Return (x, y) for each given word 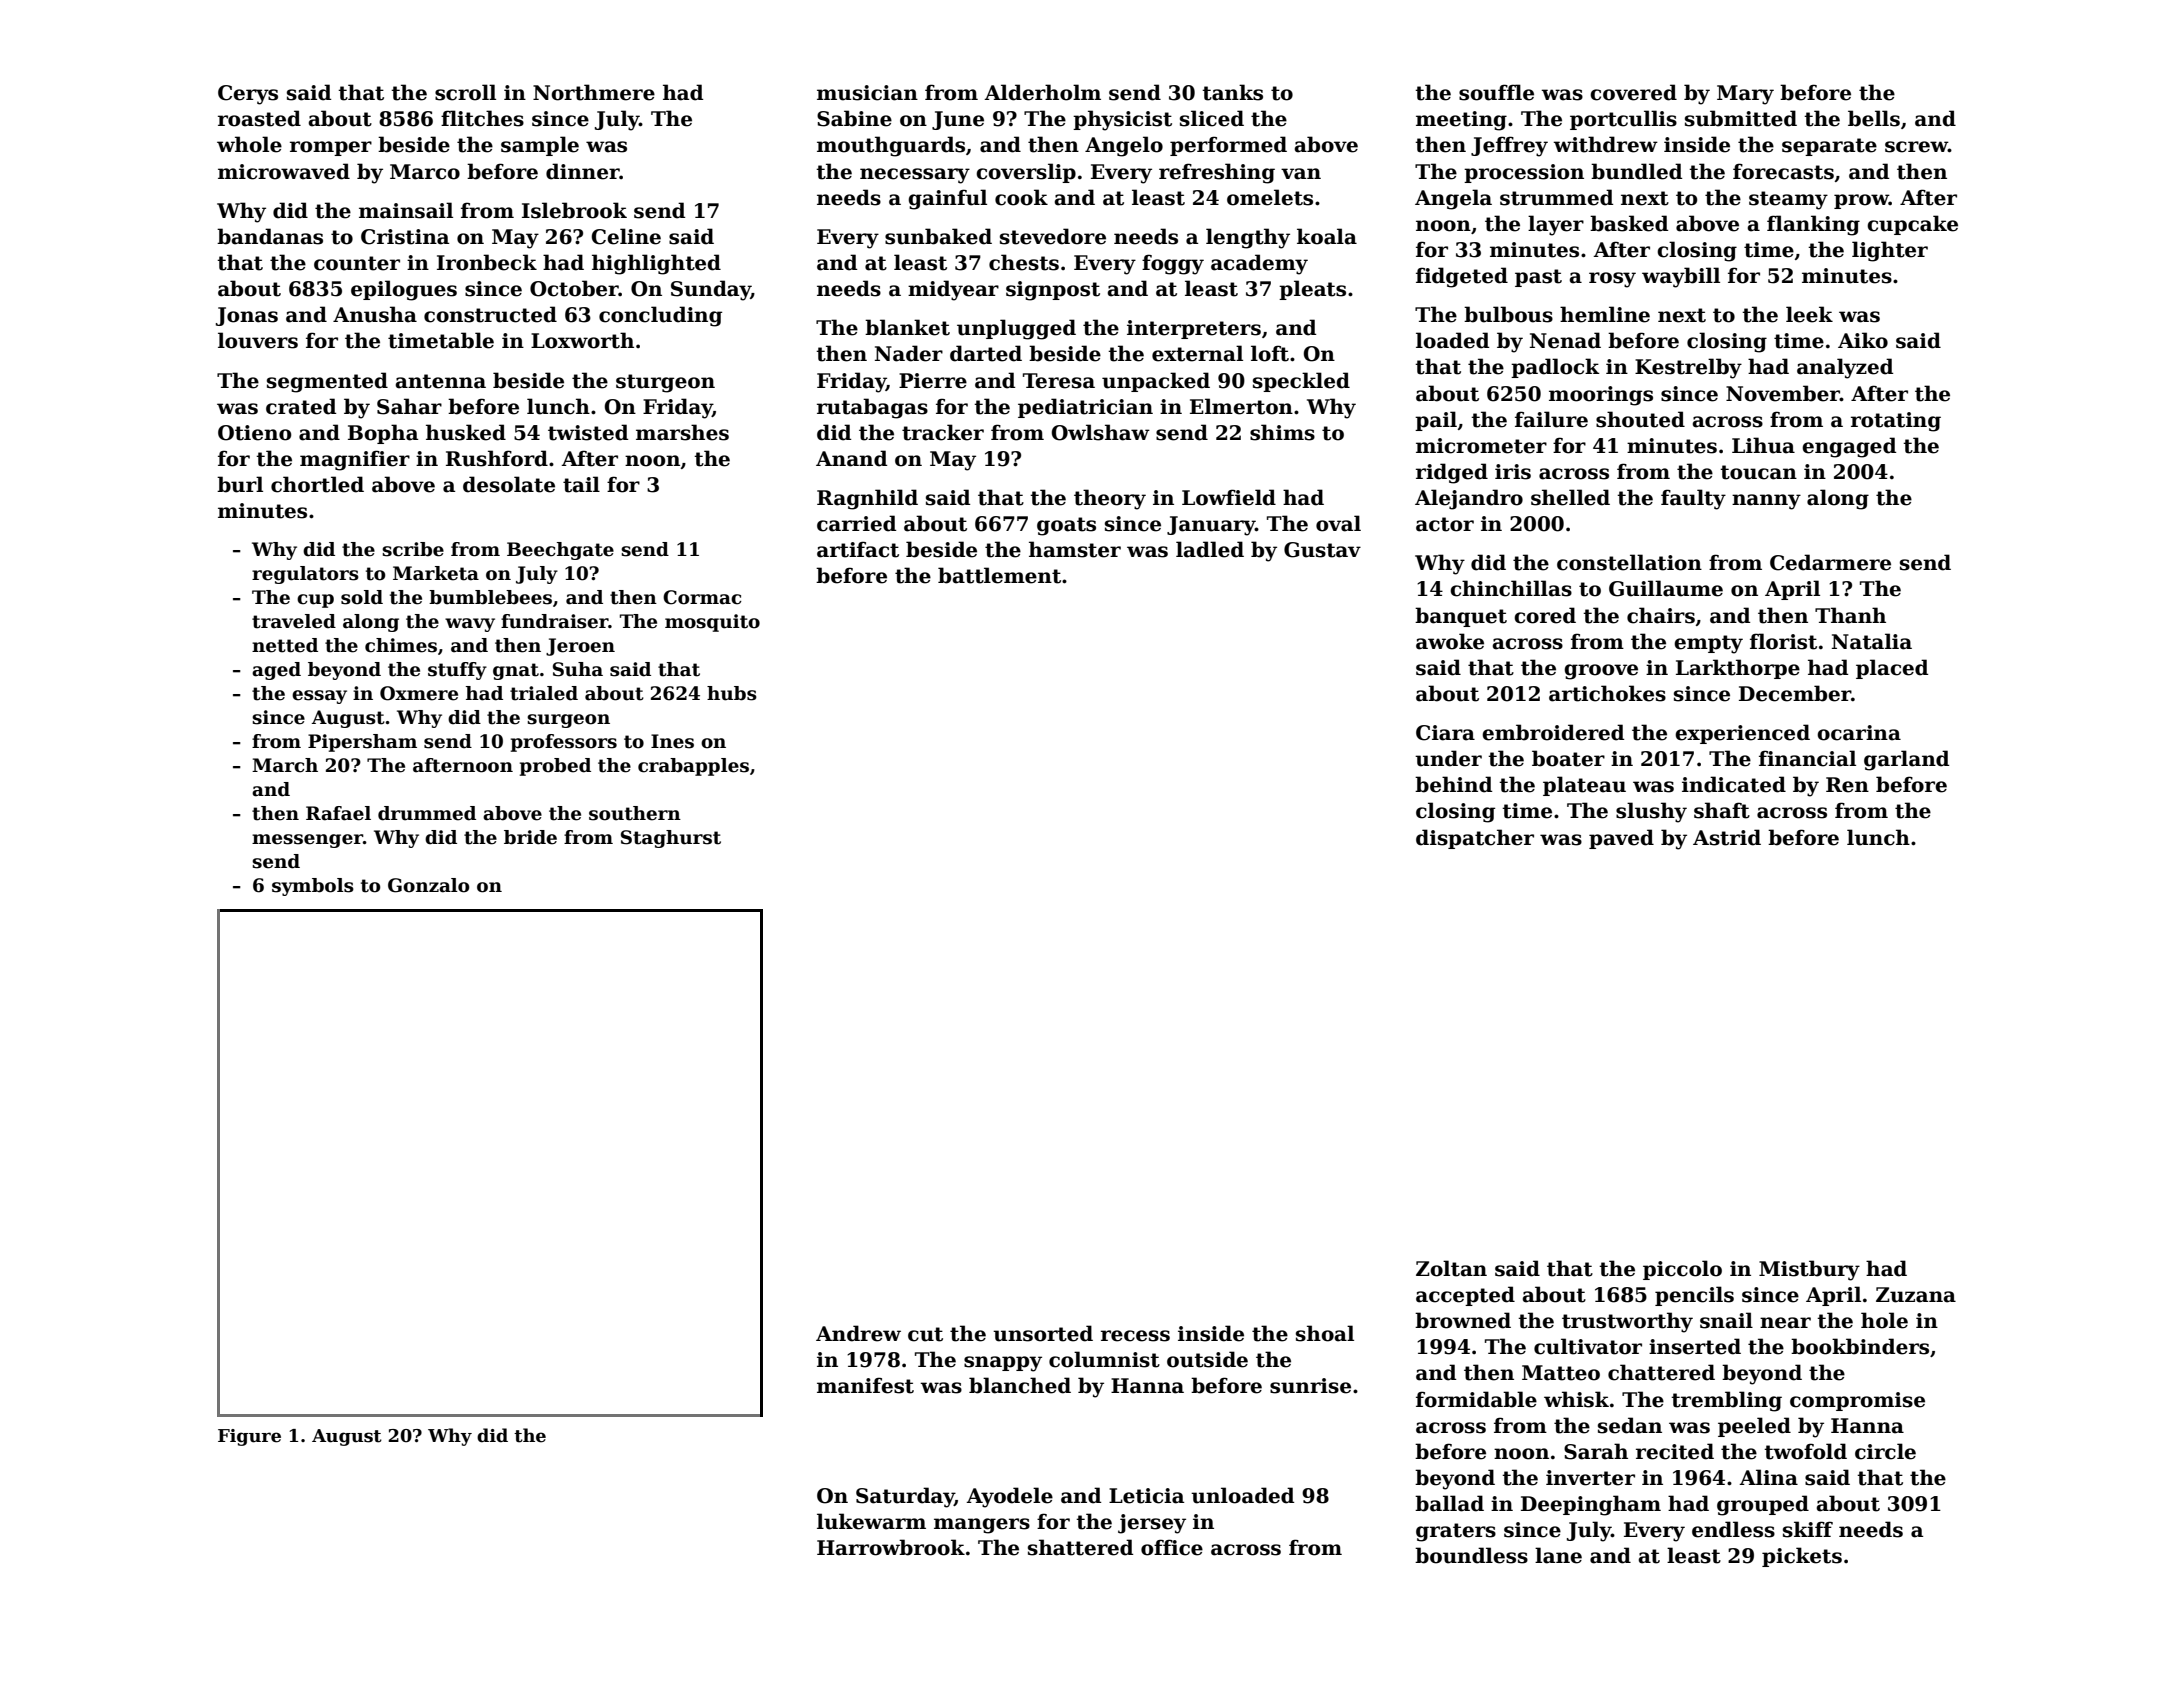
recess (1135, 1336)
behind (1453, 784)
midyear (953, 290)
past (1538, 278)
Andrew (858, 1333)
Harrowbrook (891, 1547)
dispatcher (1475, 839)
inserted (1695, 1346)
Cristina (405, 237)
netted (285, 645)
